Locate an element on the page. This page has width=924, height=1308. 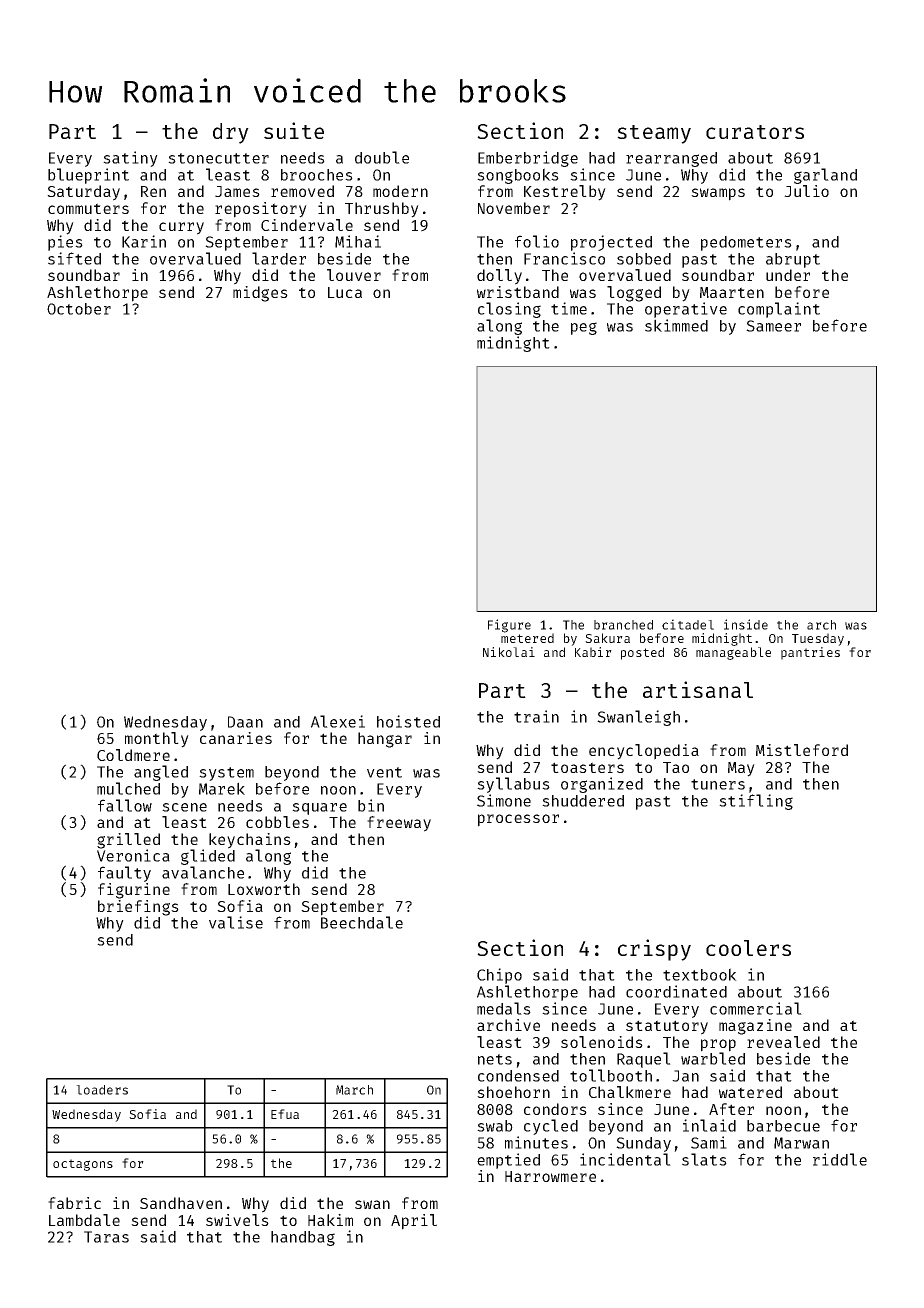
grilled is located at coordinates (128, 841).
